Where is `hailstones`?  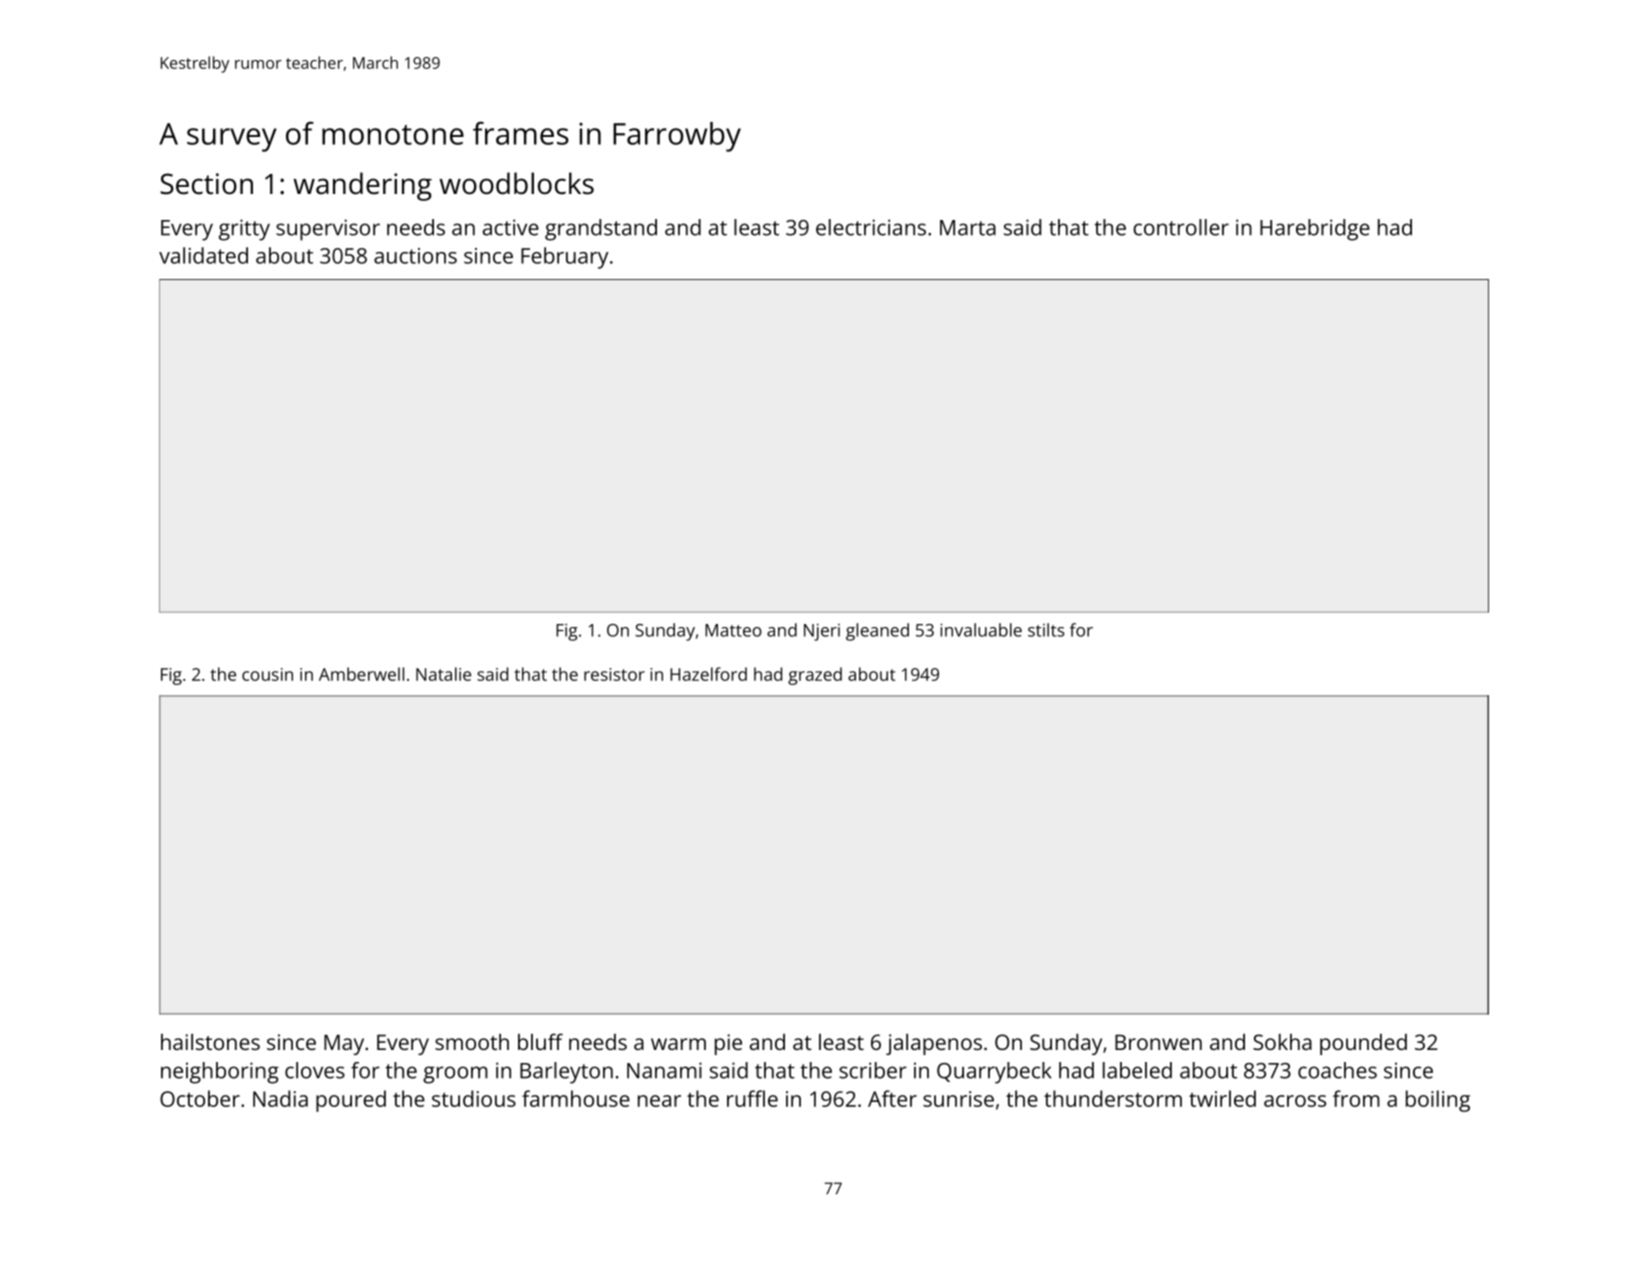 hailstones is located at coordinates (210, 1042).
